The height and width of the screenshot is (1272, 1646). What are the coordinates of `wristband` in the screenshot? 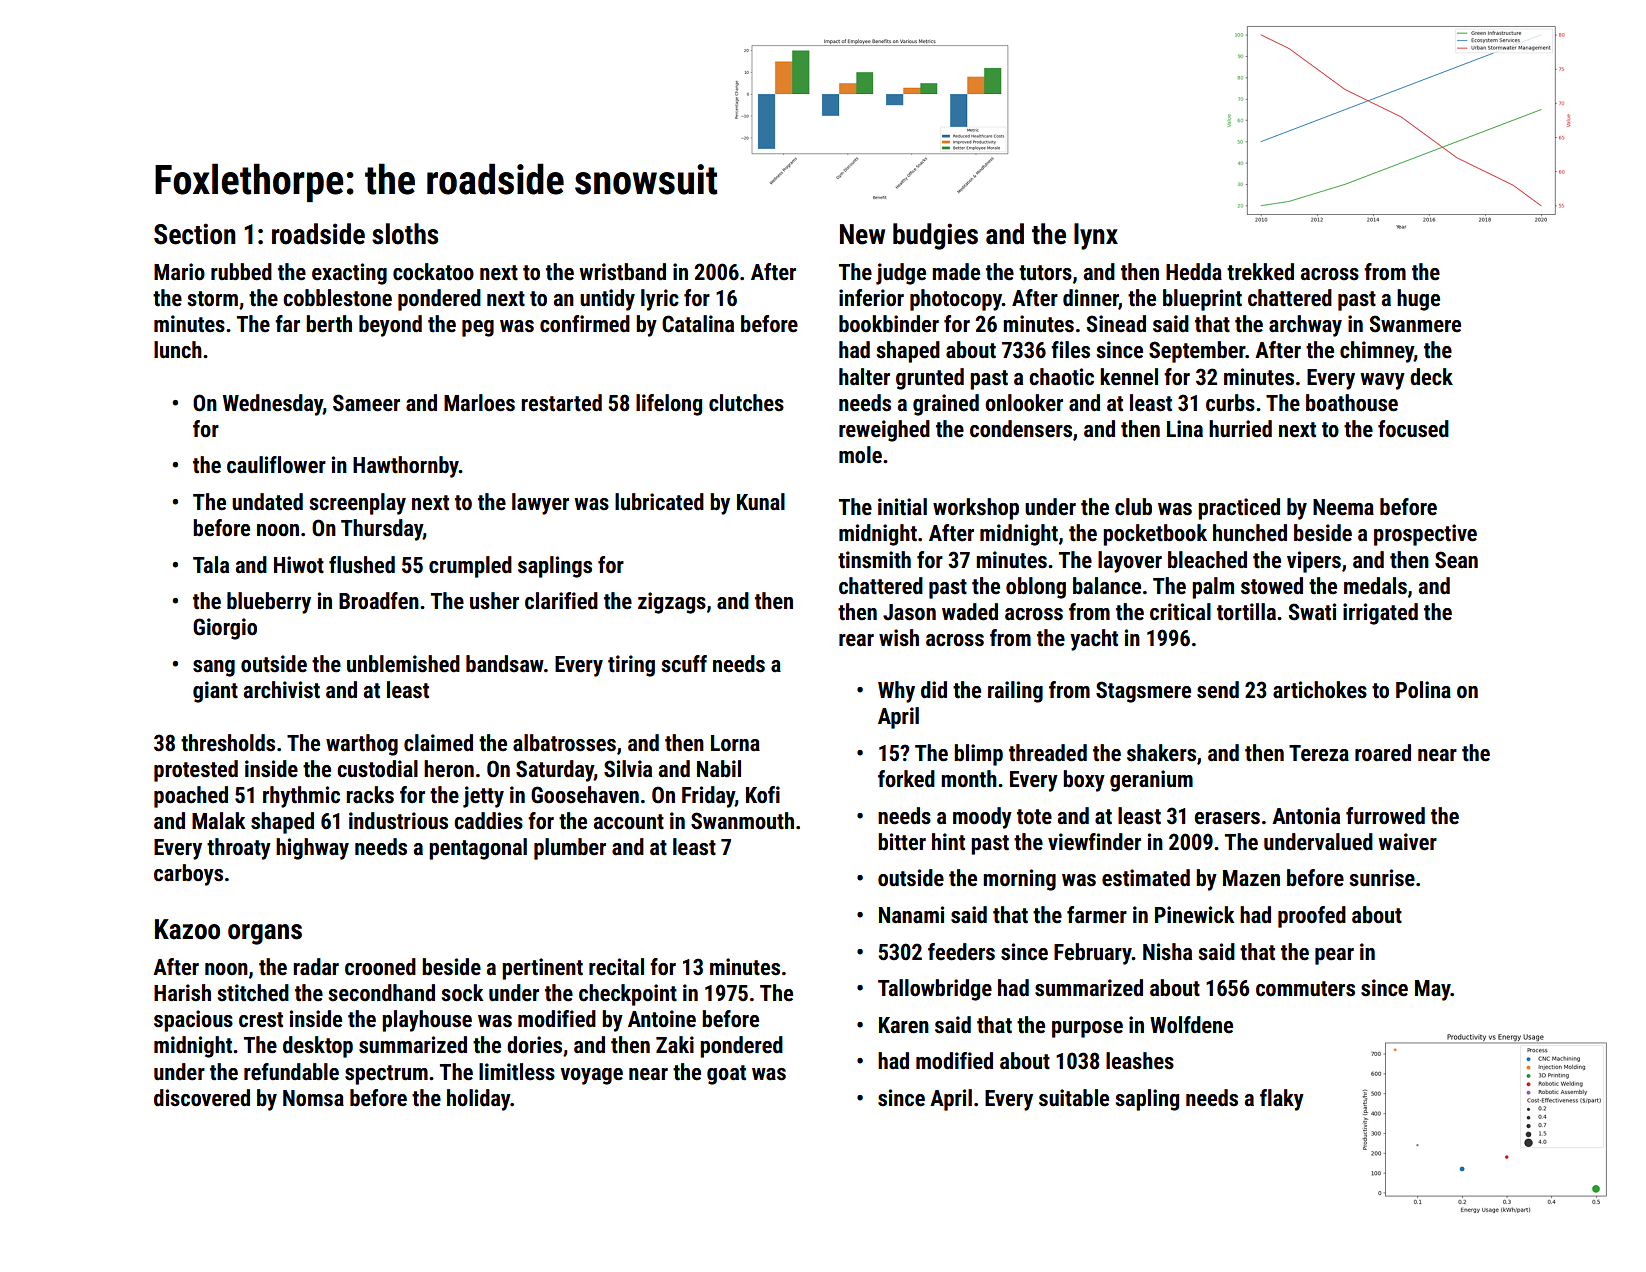 It's located at (623, 272).
